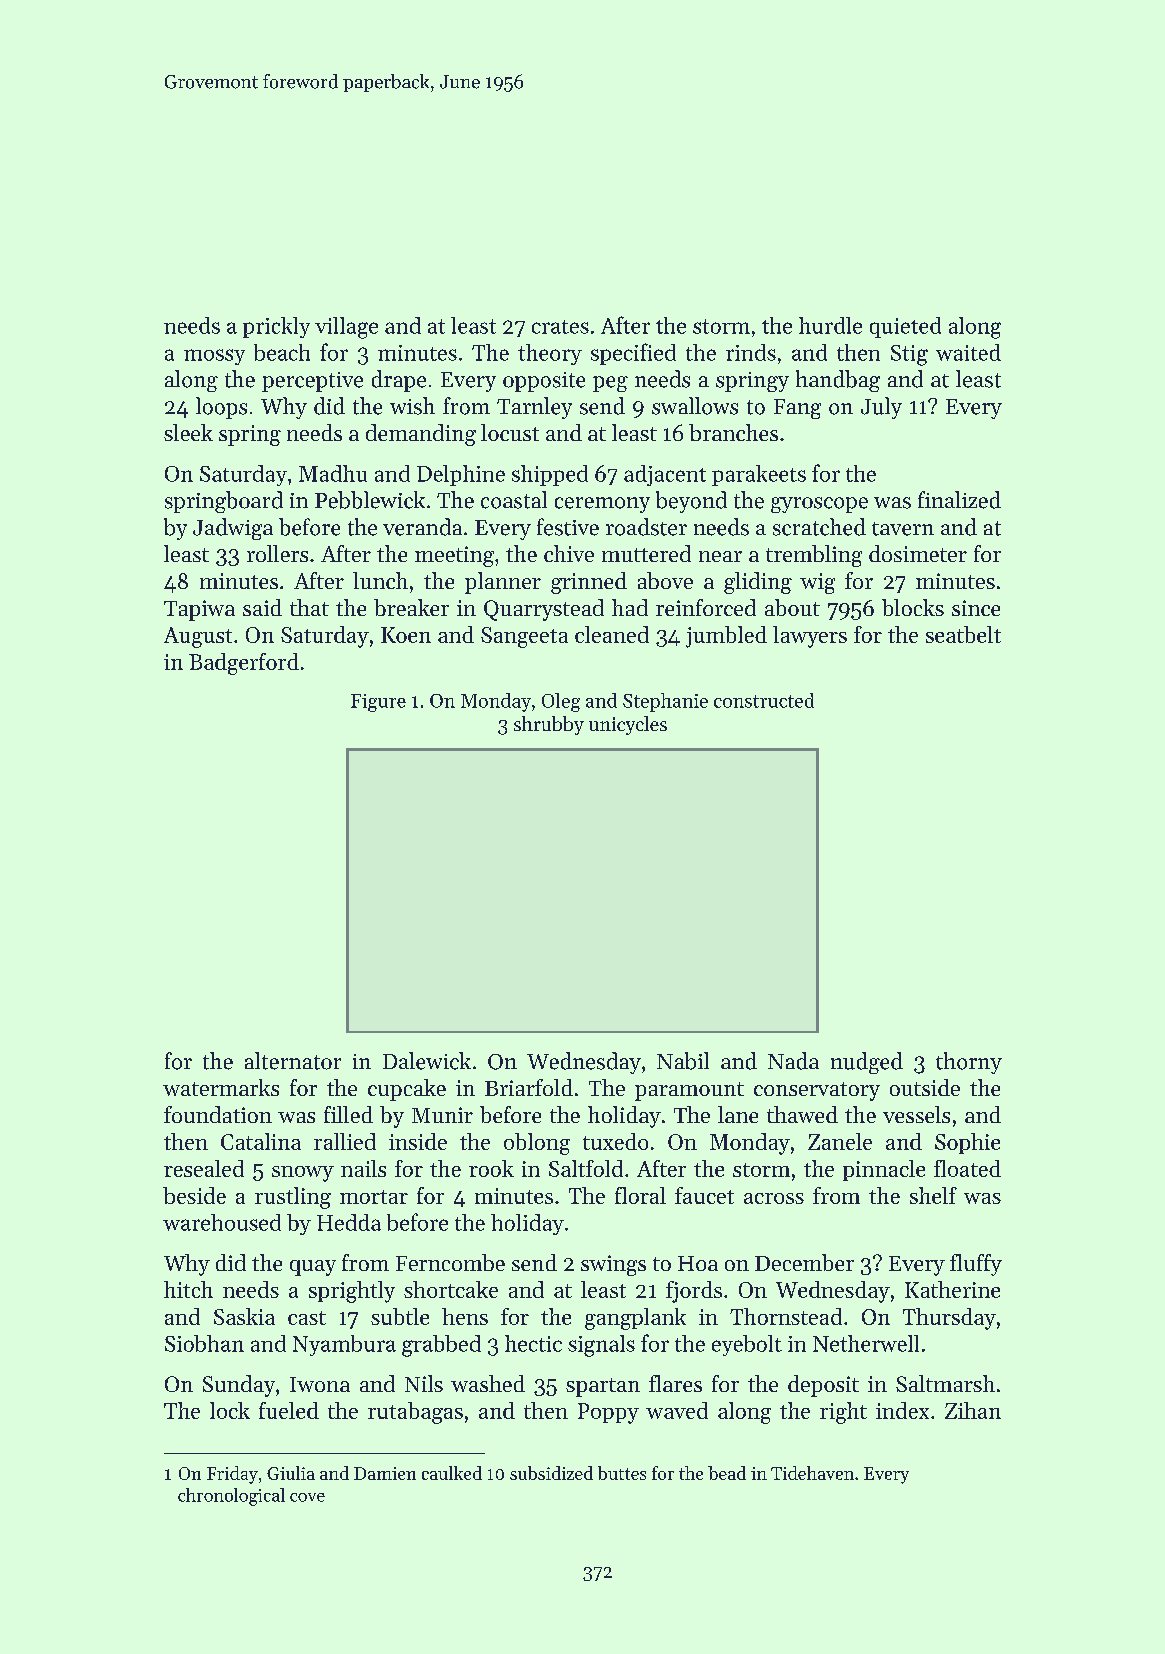 This screenshot has width=1165, height=1654. What do you see at coordinates (346, 328) in the screenshot?
I see `village` at bounding box center [346, 328].
